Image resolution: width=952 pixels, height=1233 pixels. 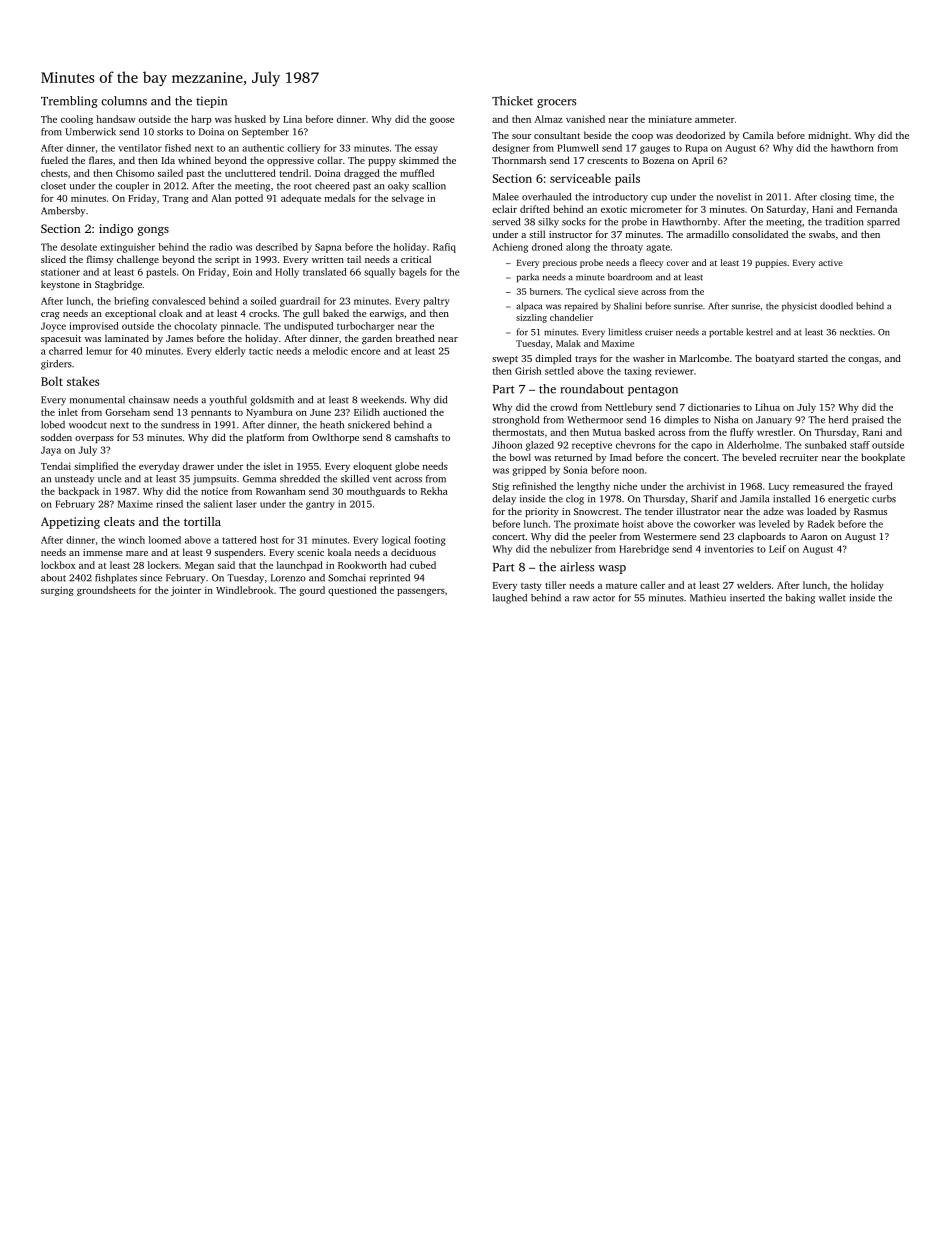 I want to click on burners, so click(x=545, y=291).
